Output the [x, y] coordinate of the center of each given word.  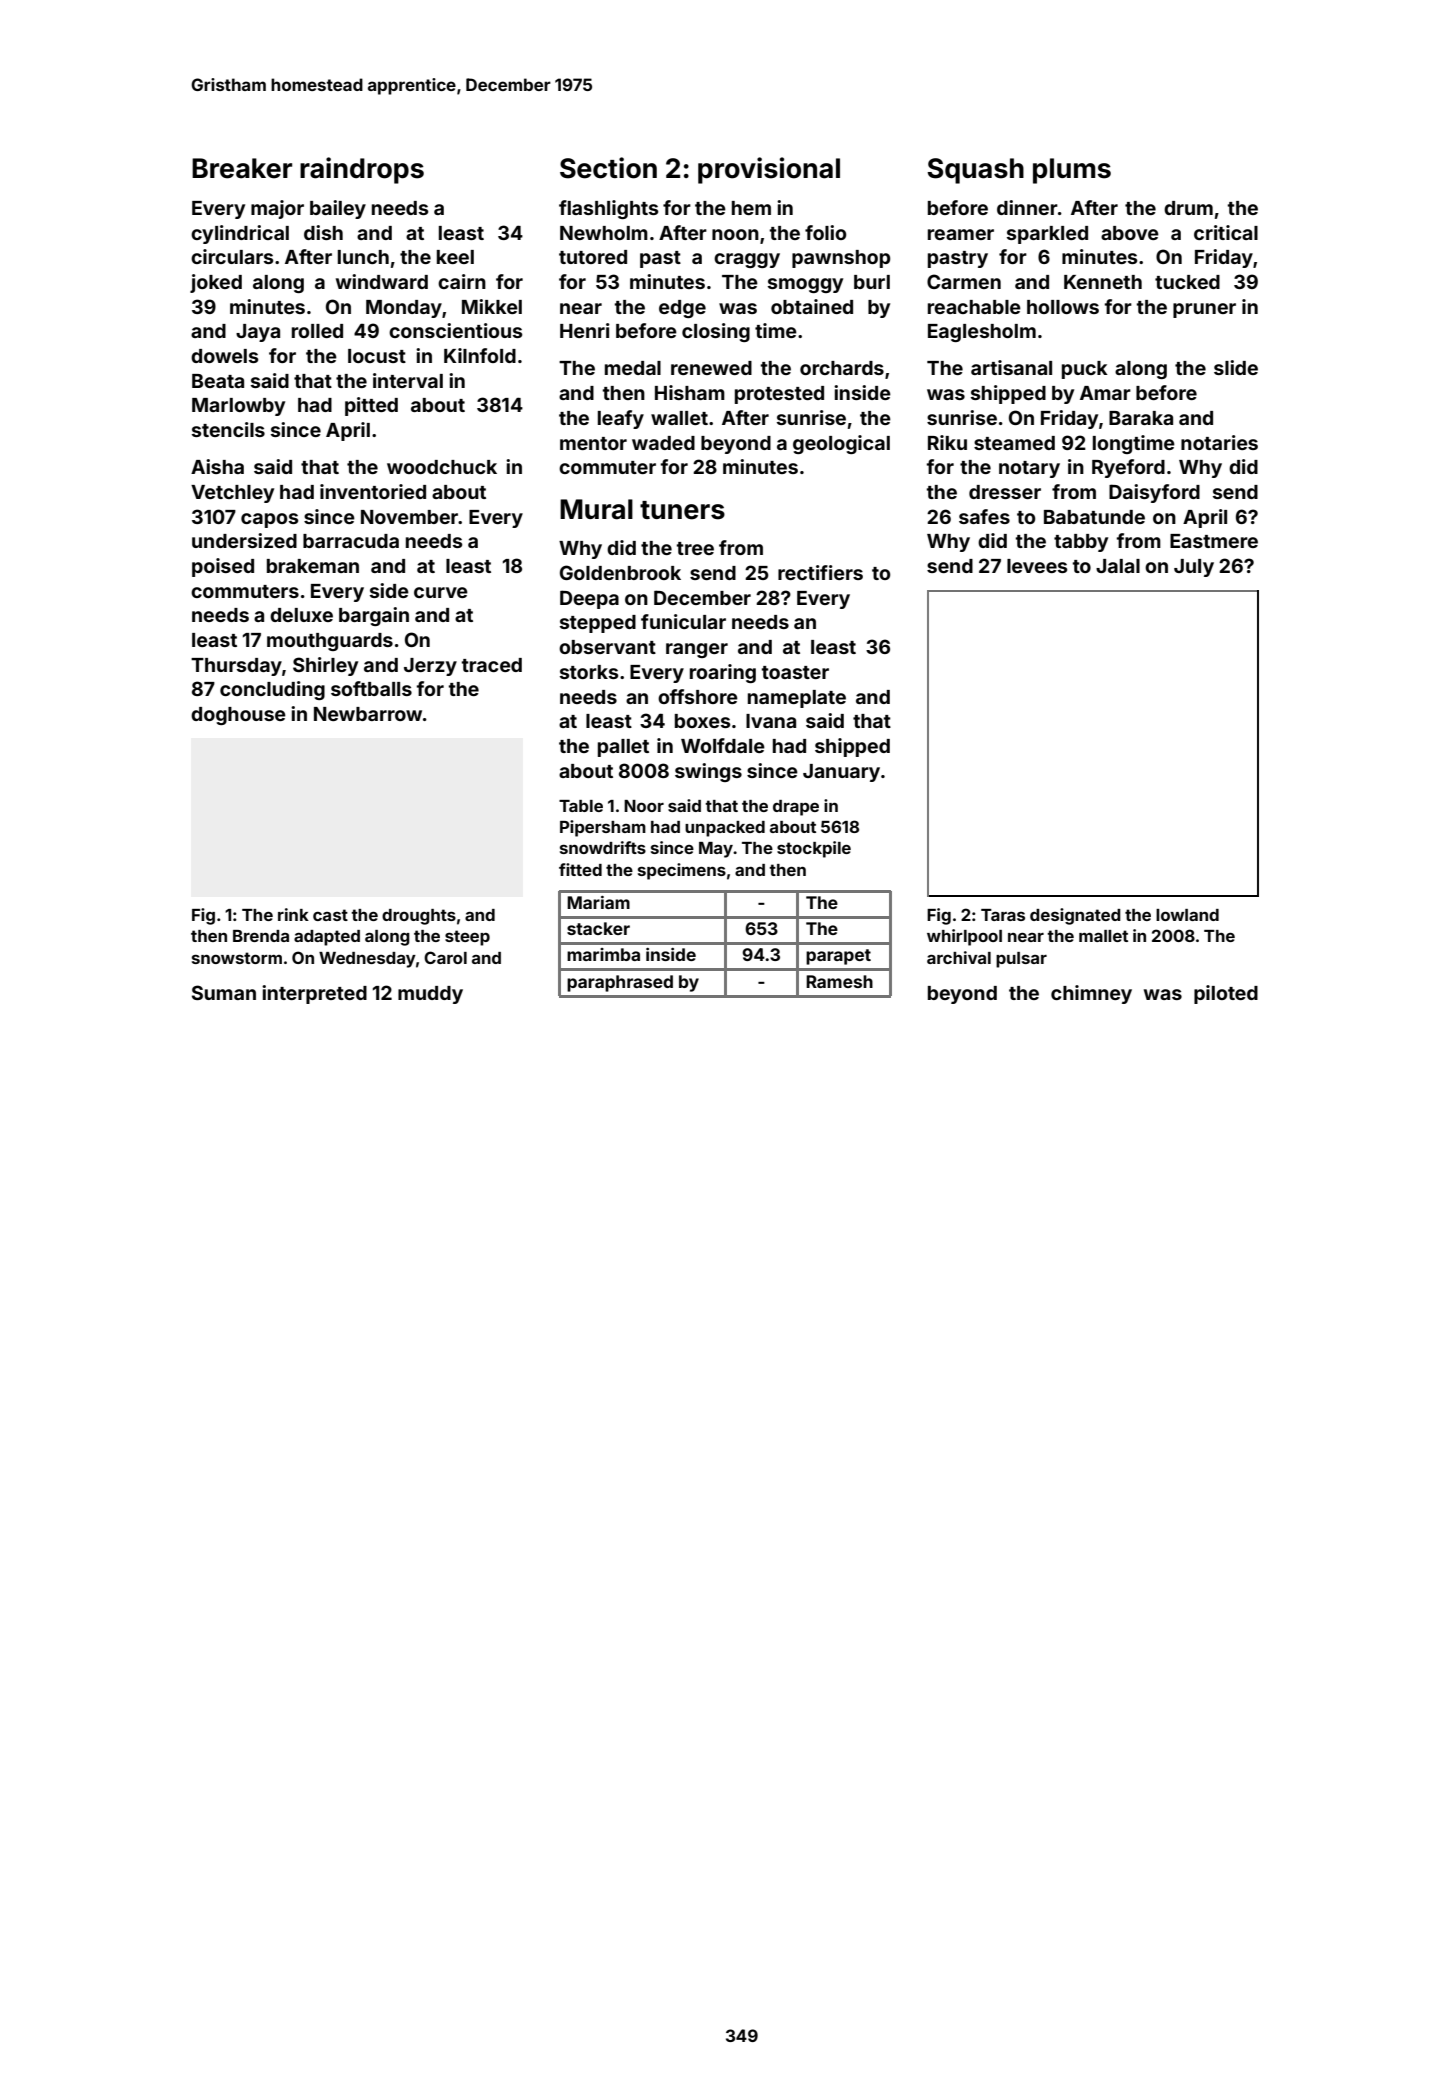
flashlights [608, 209]
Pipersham [603, 828]
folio [825, 232]
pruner [1204, 310]
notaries [1219, 442]
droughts [419, 917]
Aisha [217, 466]
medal [633, 368]
